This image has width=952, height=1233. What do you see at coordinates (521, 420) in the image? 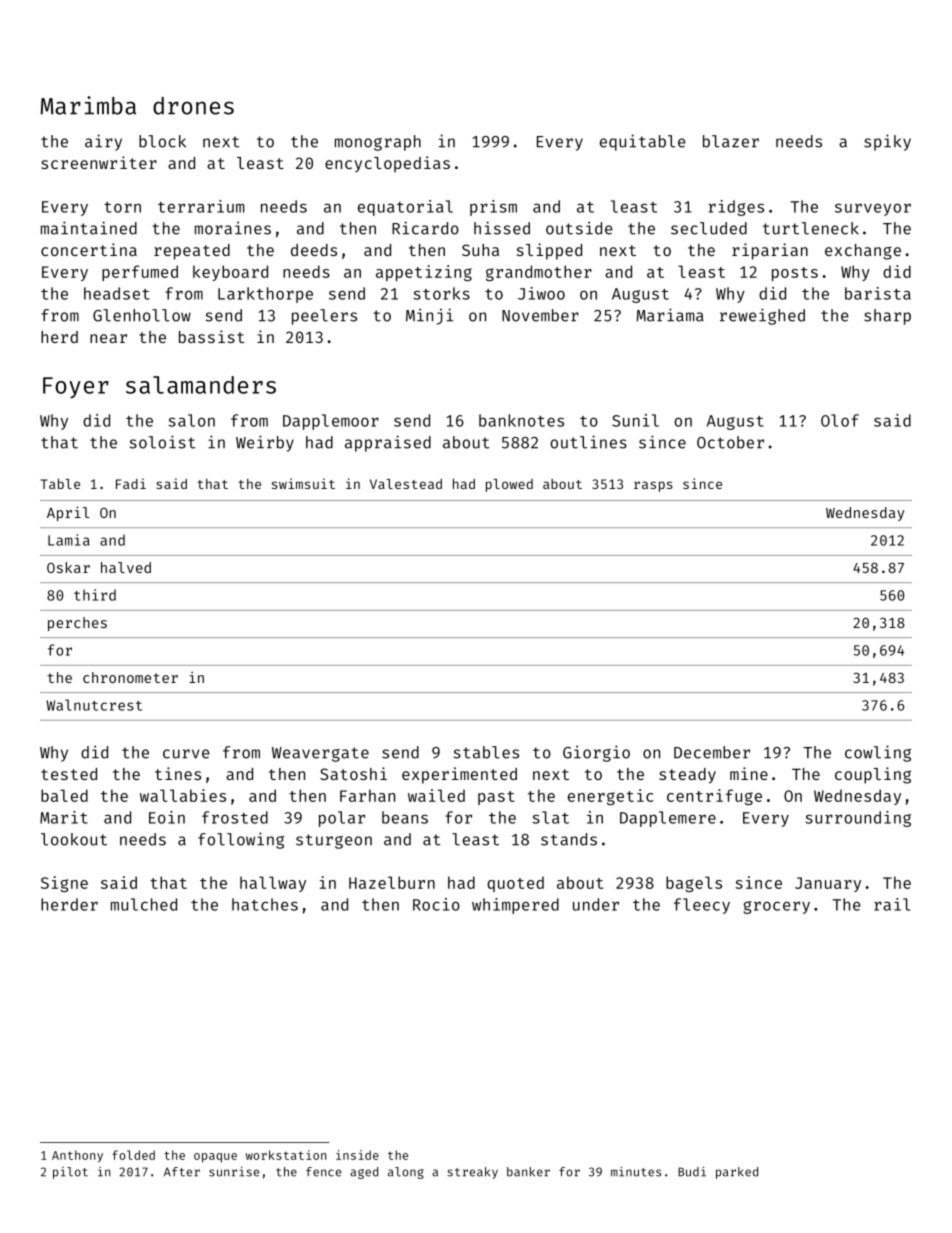
I see `banknotes` at bounding box center [521, 420].
